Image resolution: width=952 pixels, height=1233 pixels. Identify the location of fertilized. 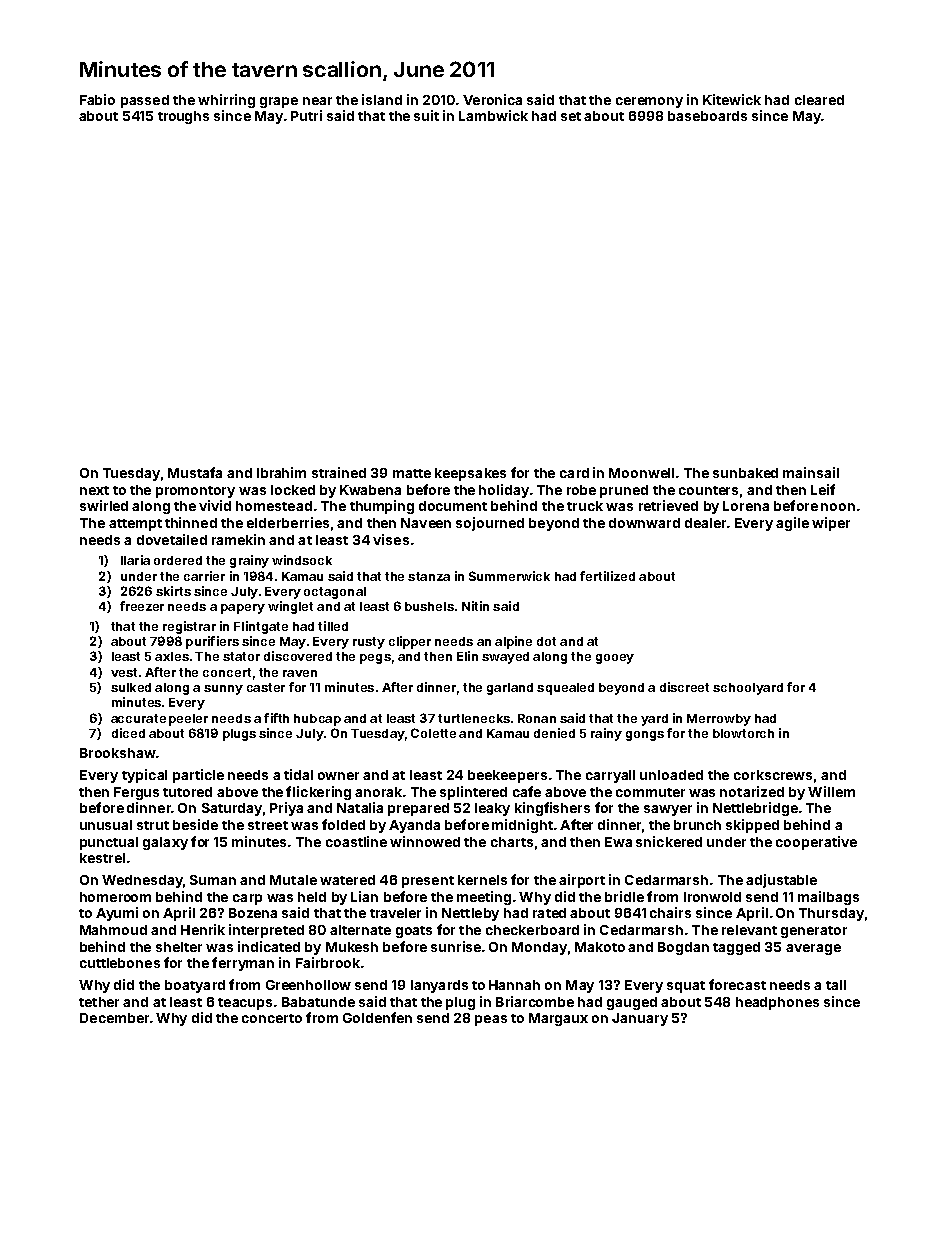
(607, 576).
